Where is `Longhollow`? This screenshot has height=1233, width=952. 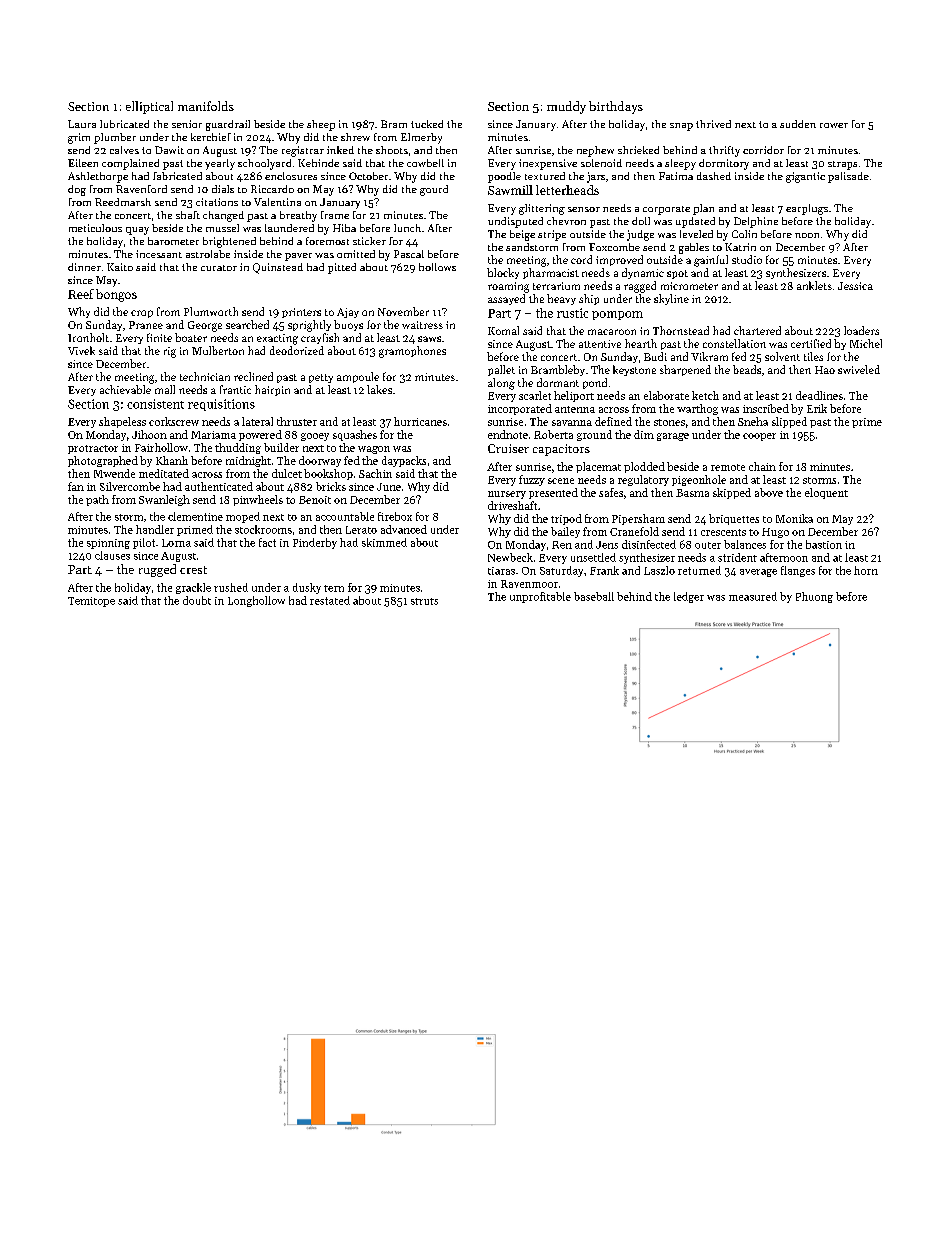 Longhollow is located at coordinates (256, 601).
